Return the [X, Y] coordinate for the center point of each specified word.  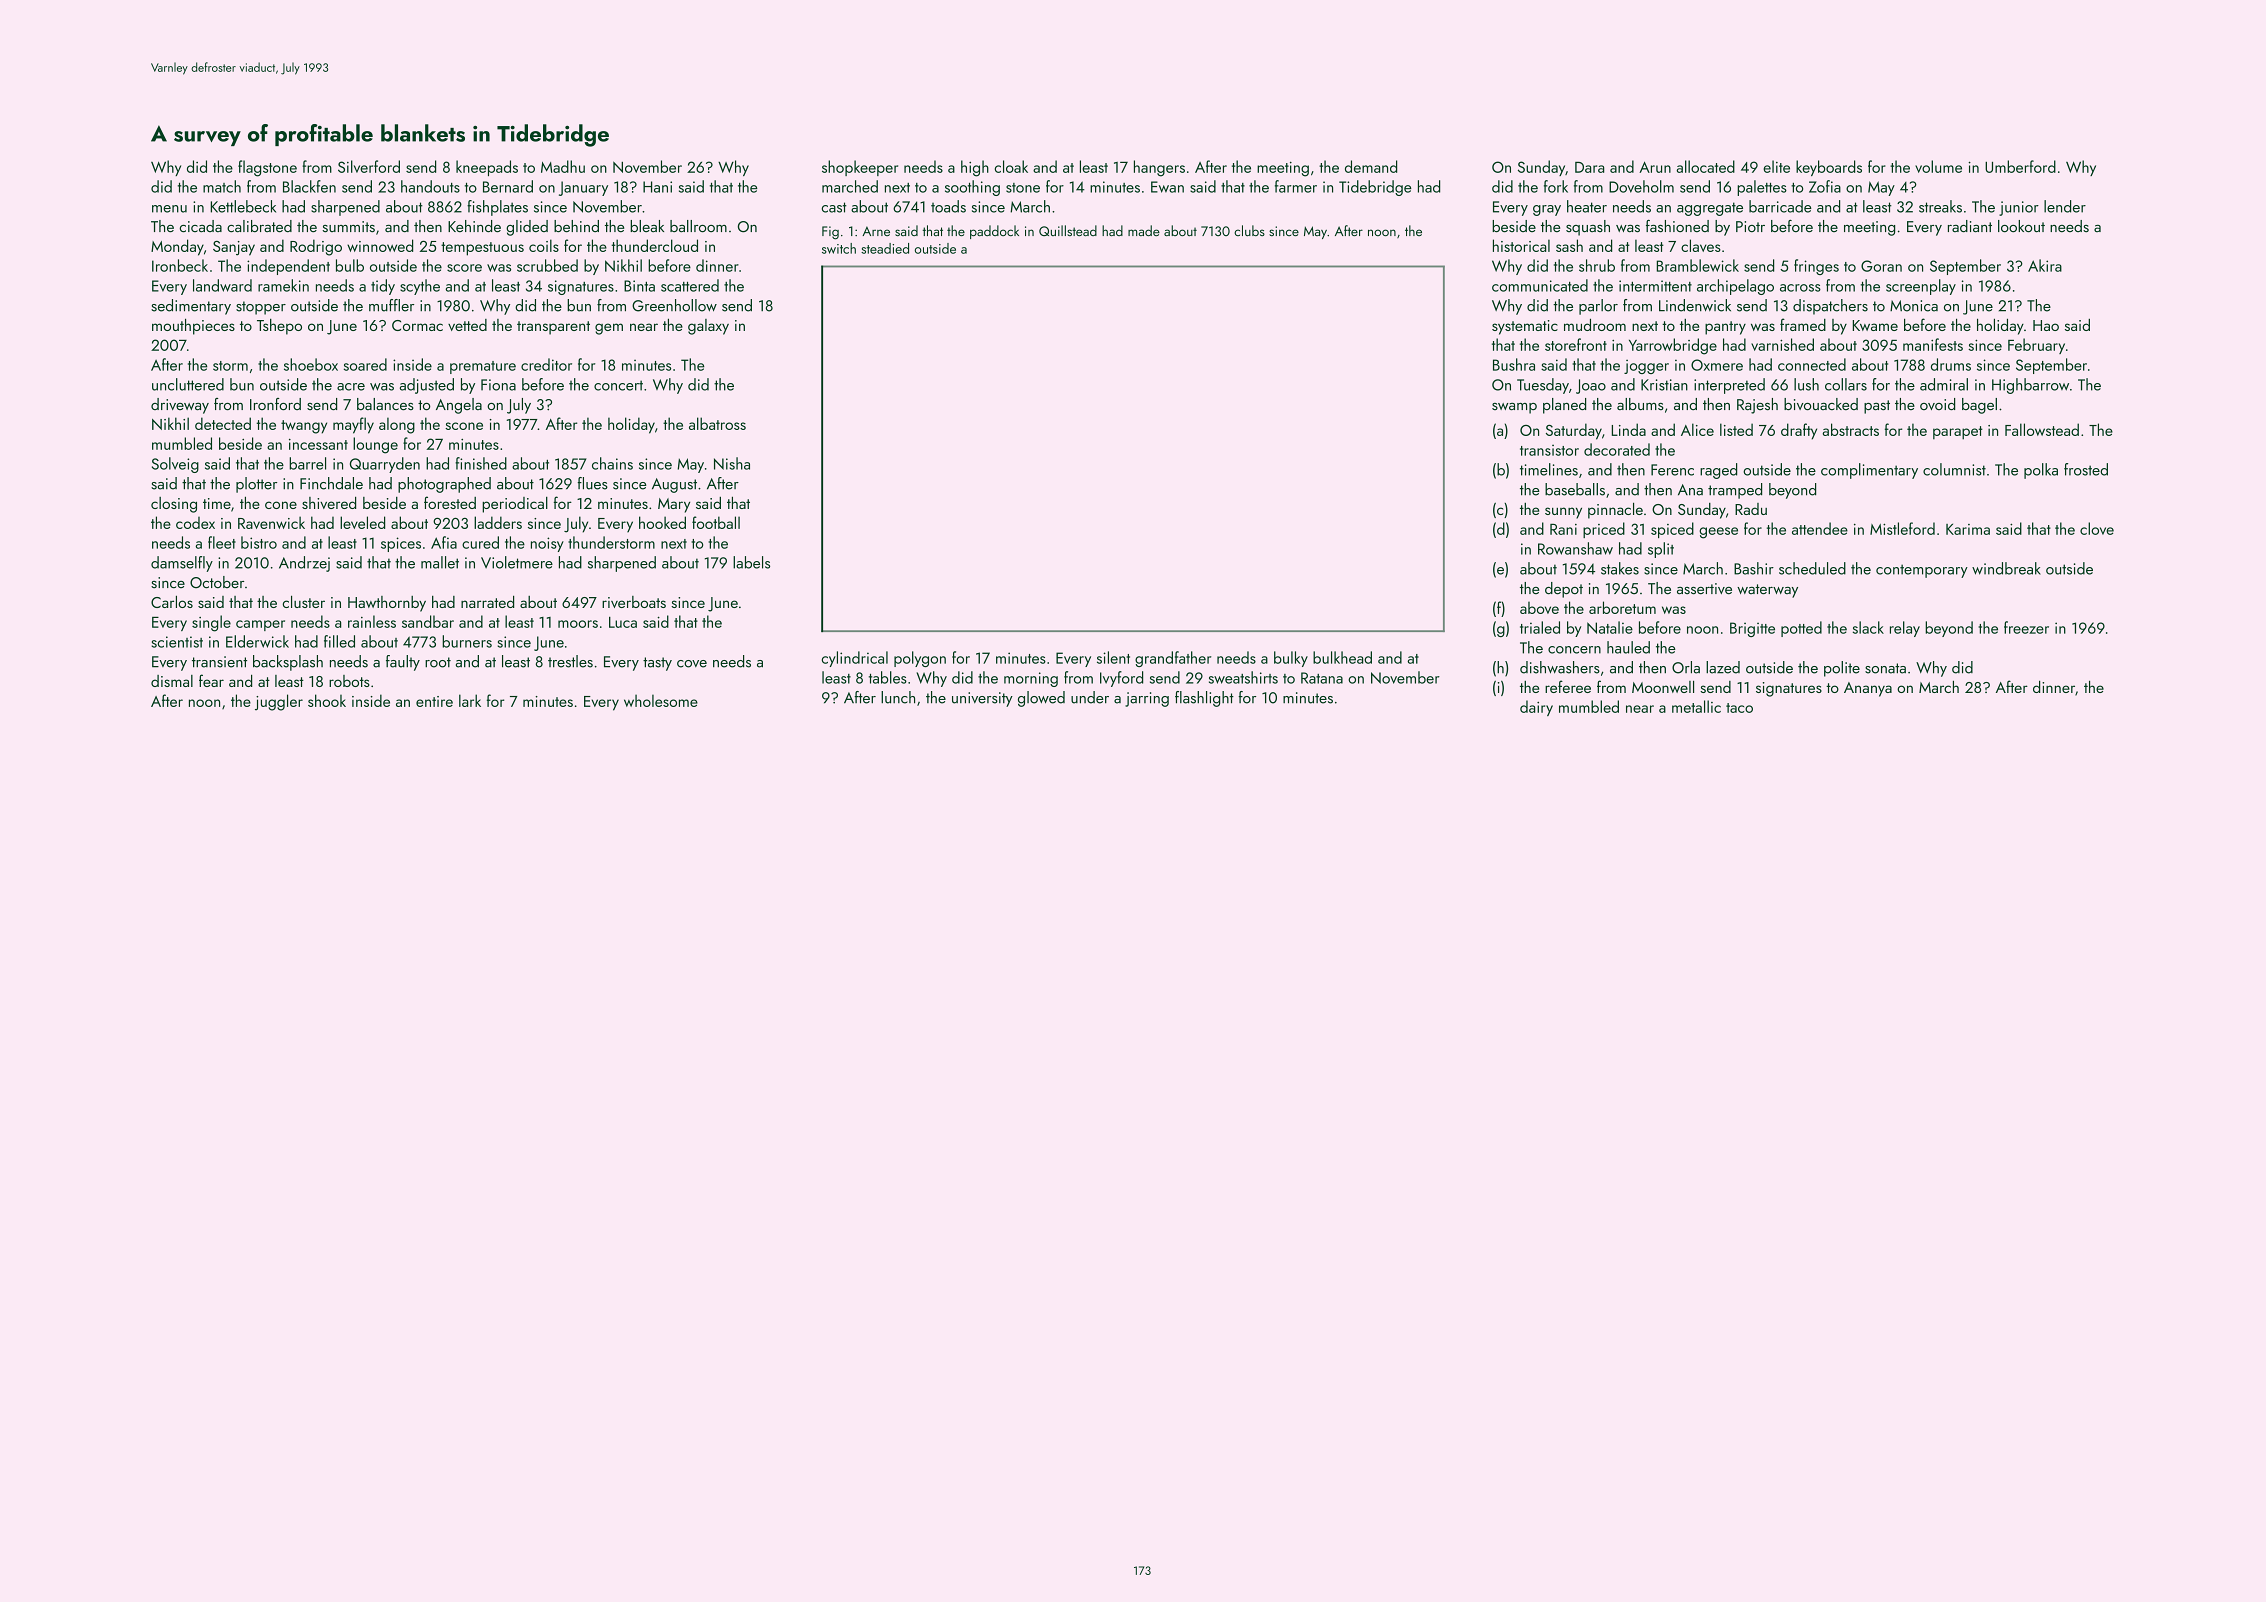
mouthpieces [193, 327]
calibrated [259, 226]
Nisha [732, 463]
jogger [1646, 367]
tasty [657, 664]
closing [174, 505]
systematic [1525, 327]
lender [2065, 206]
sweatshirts [1243, 677]
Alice [1697, 429]
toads [948, 206]
